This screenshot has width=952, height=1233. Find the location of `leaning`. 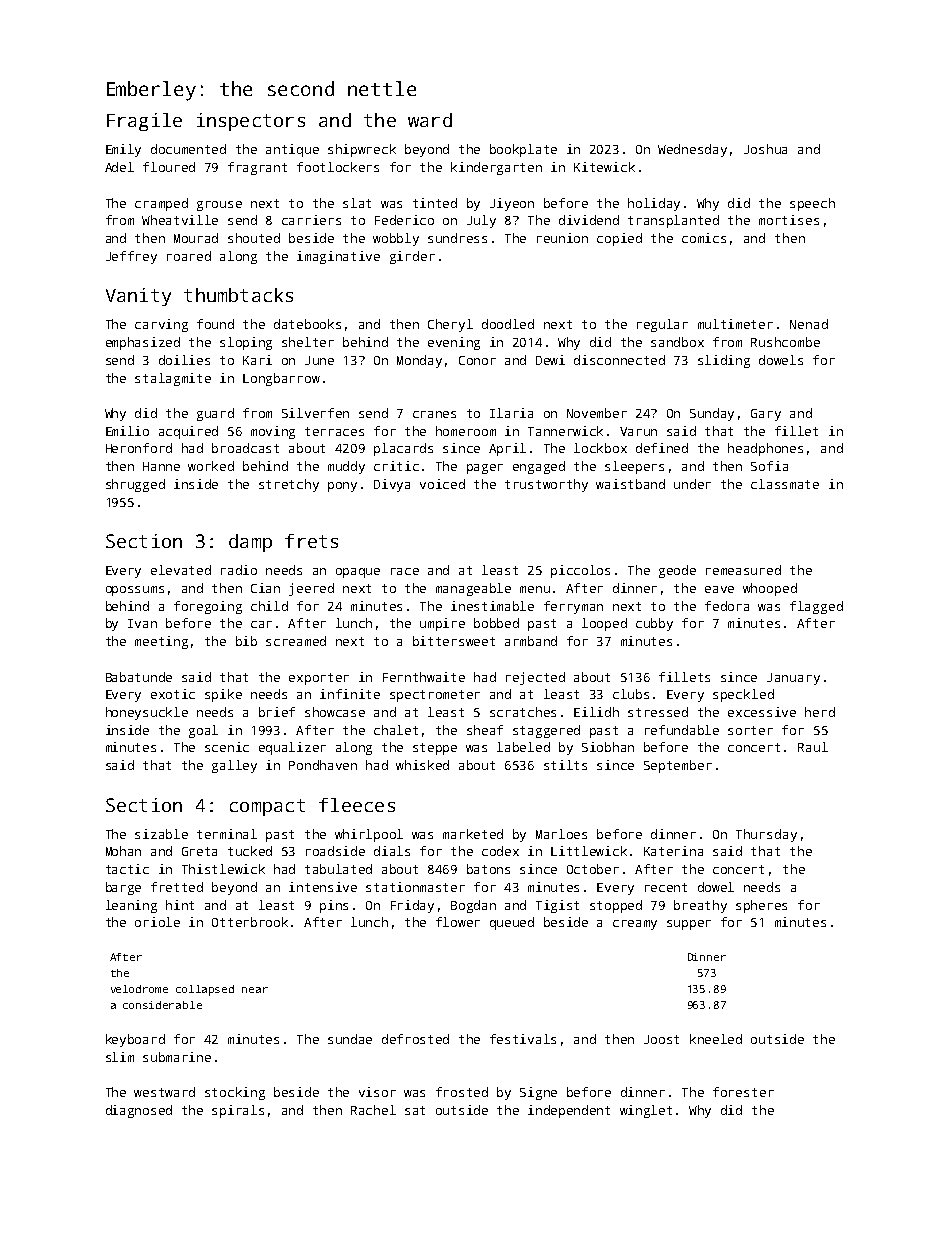

leaning is located at coordinates (131, 906).
